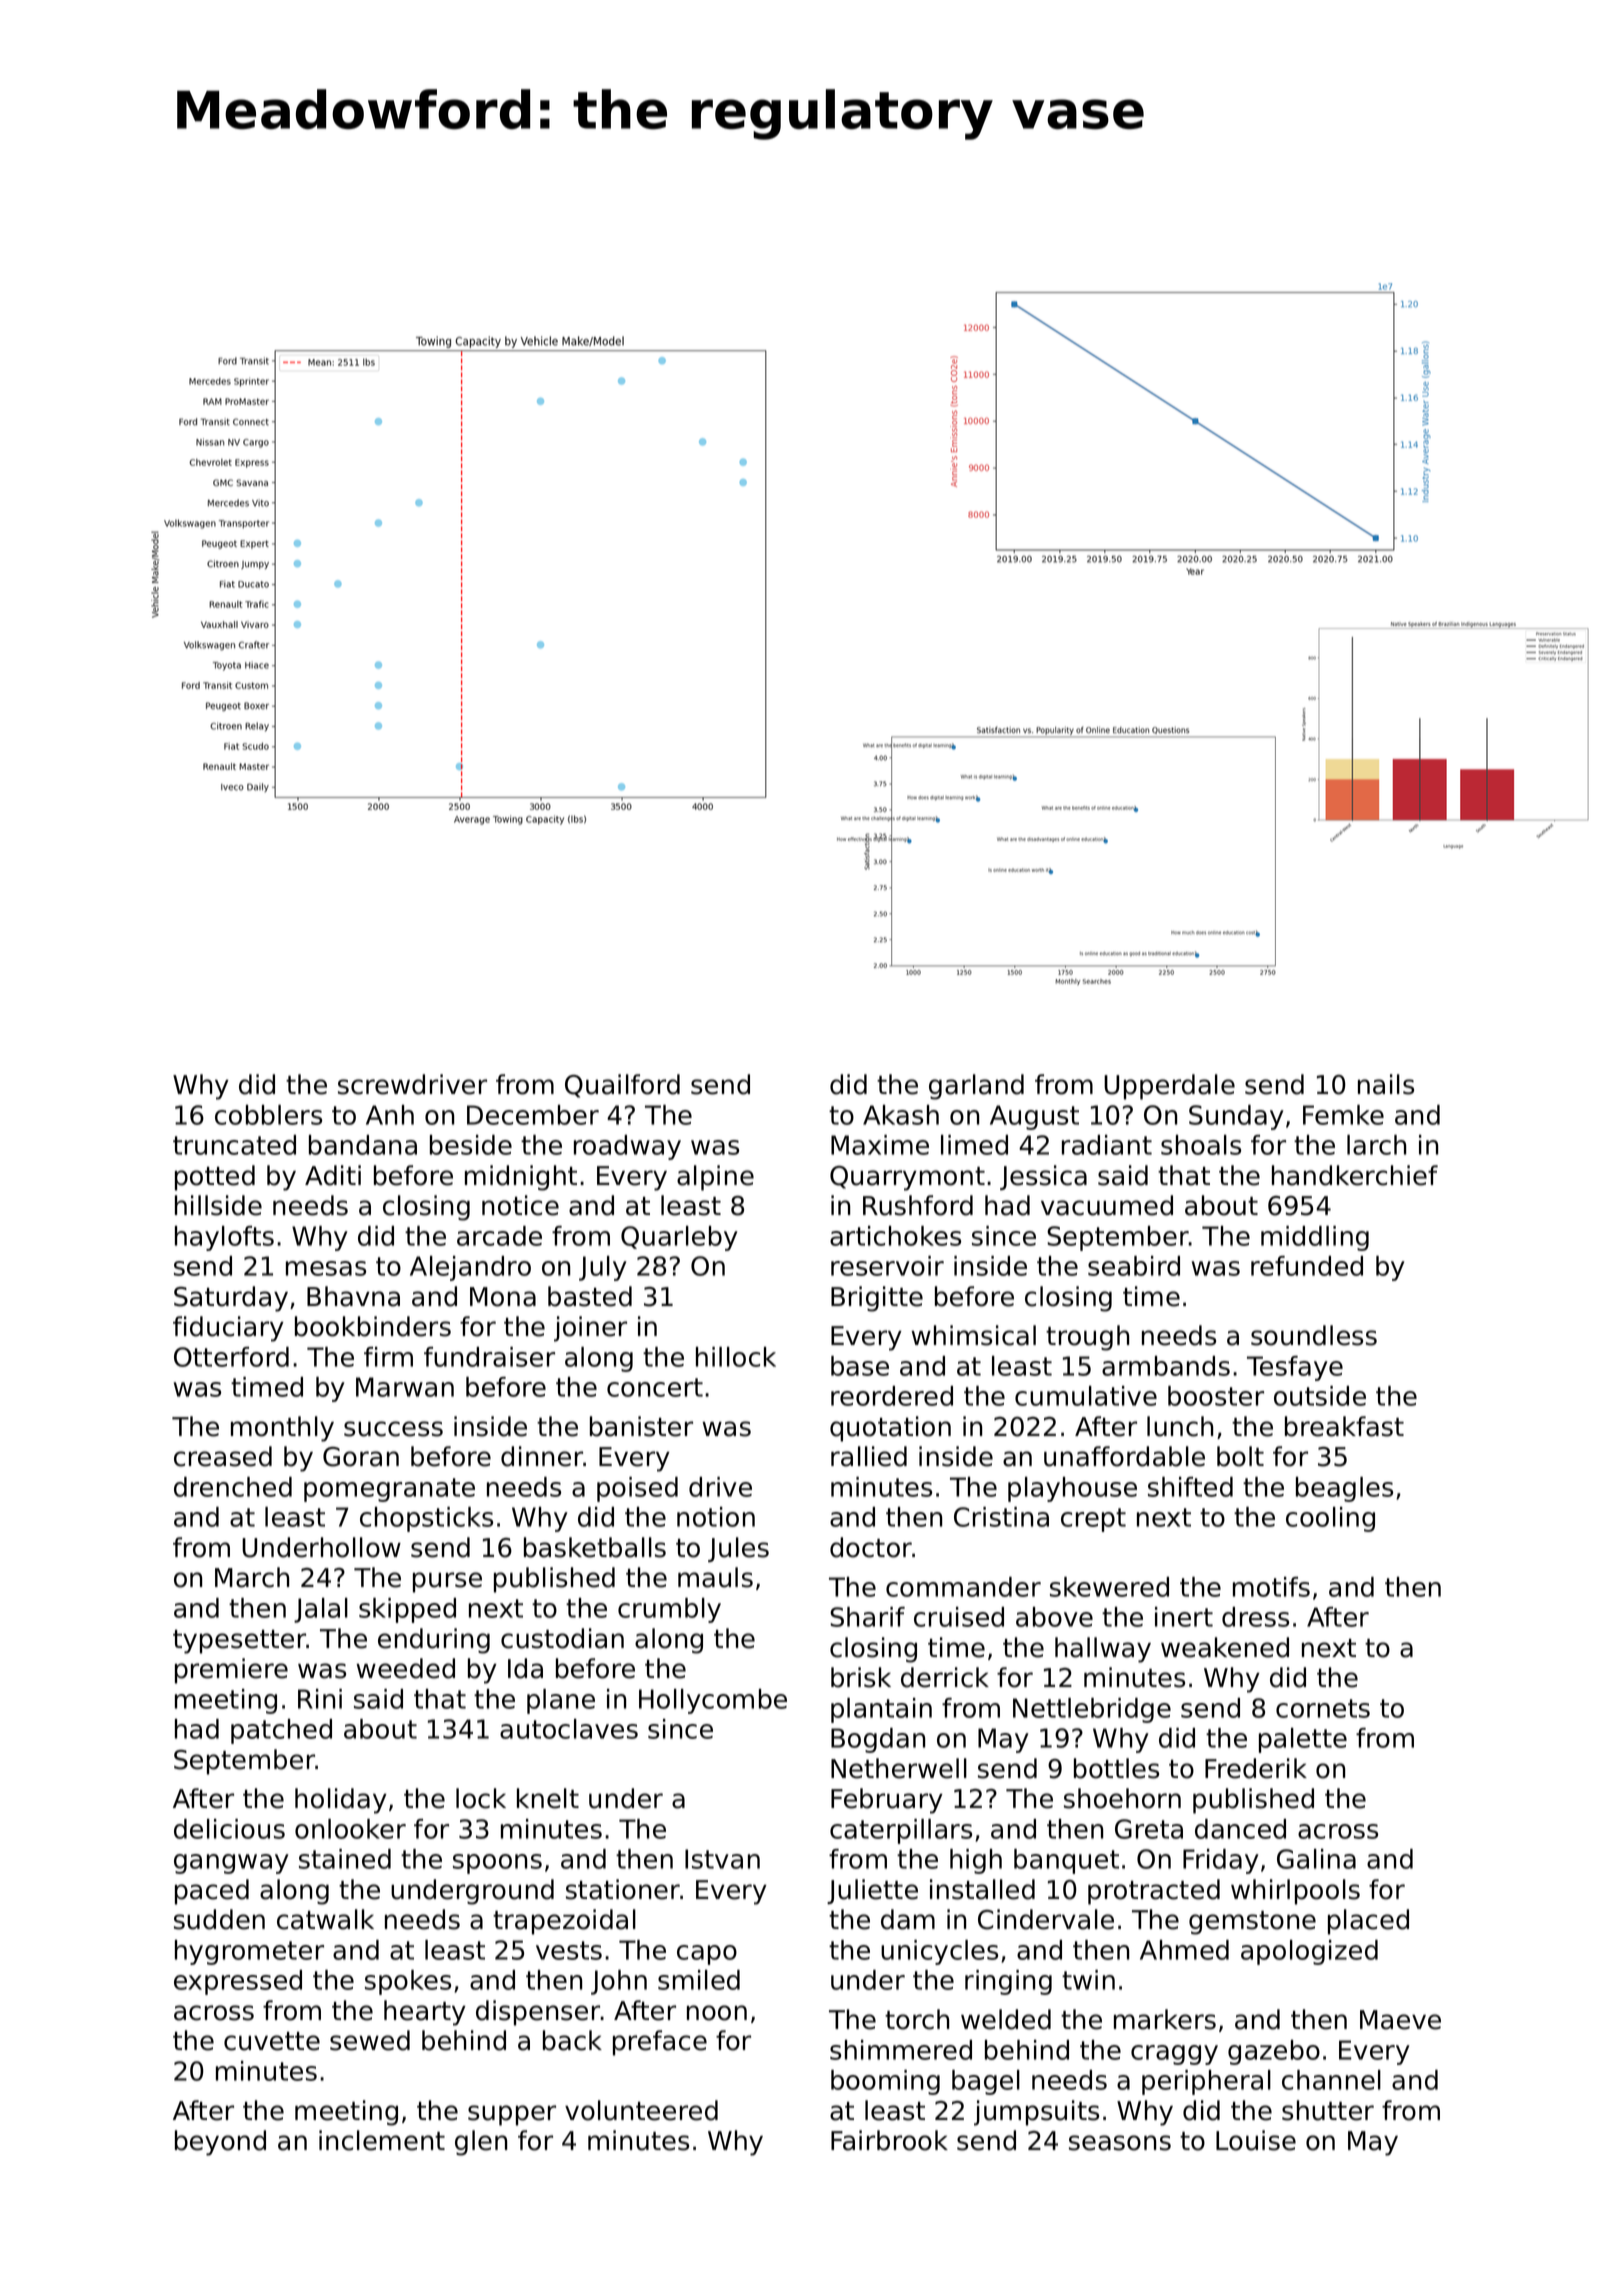 This page has width=1620, height=2292. What do you see at coordinates (1107, 1145) in the page?
I see `radiant` at bounding box center [1107, 1145].
